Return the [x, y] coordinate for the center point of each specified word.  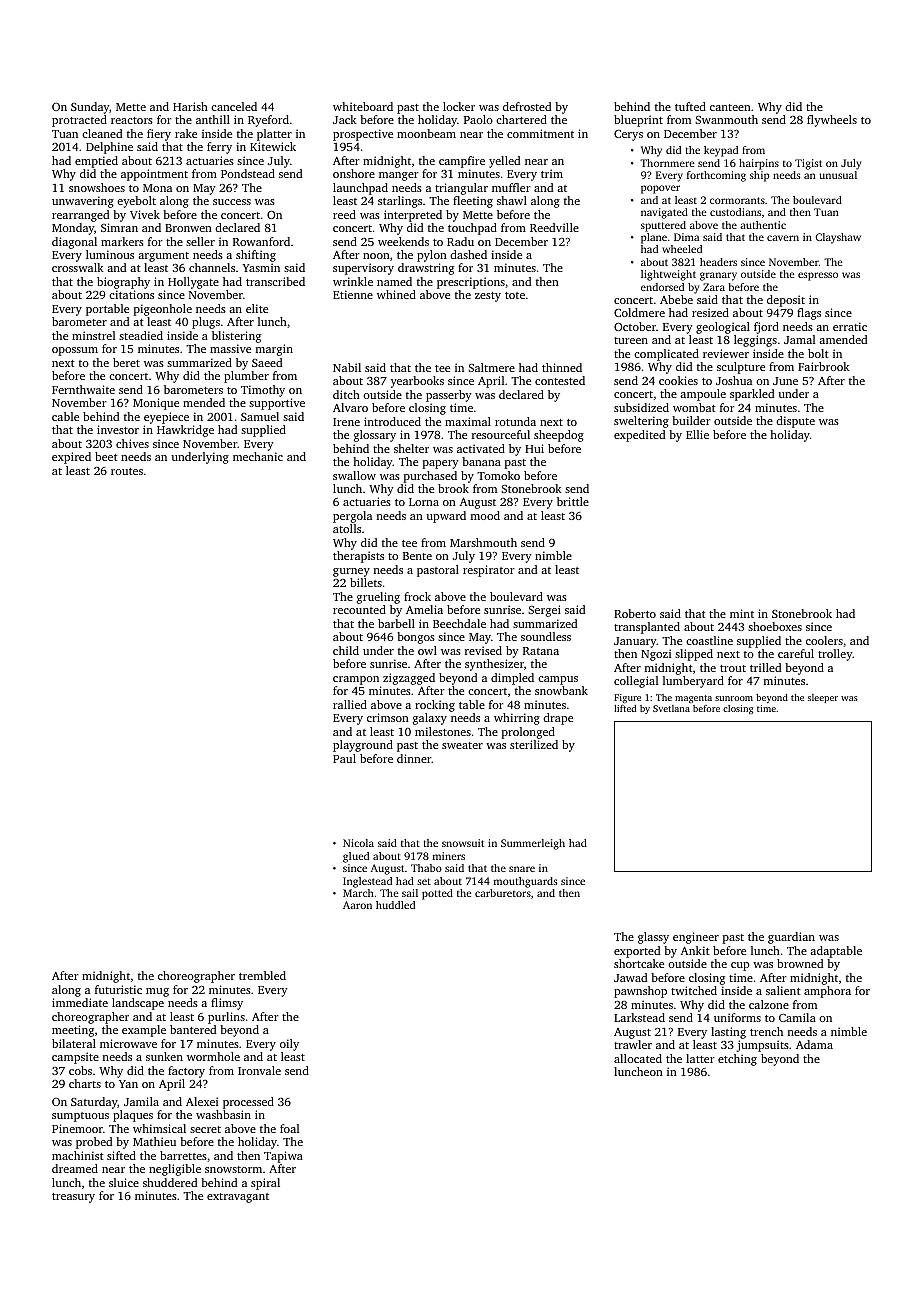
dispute [795, 422]
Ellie [697, 434]
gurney [351, 572]
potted [437, 894]
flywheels [832, 121]
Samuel [260, 416]
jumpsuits [763, 1046]
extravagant [238, 1198]
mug [157, 992]
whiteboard [363, 106]
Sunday [90, 108]
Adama [814, 1044]
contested [560, 380]
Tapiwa [283, 1157]
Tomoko [498, 475]
